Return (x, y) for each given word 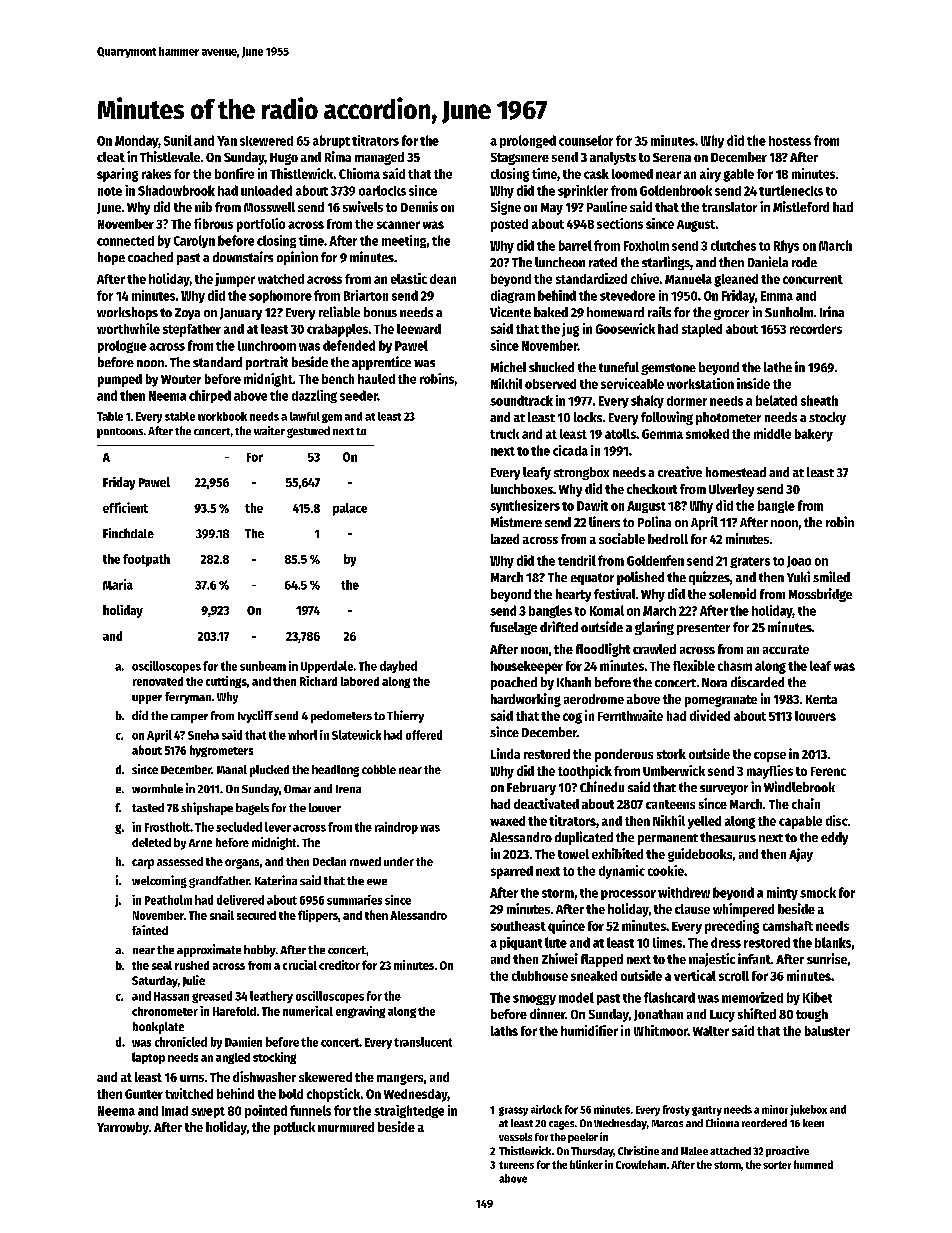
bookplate (158, 1028)
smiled (831, 576)
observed (550, 384)
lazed (505, 539)
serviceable (632, 383)
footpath (146, 560)
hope (111, 258)
